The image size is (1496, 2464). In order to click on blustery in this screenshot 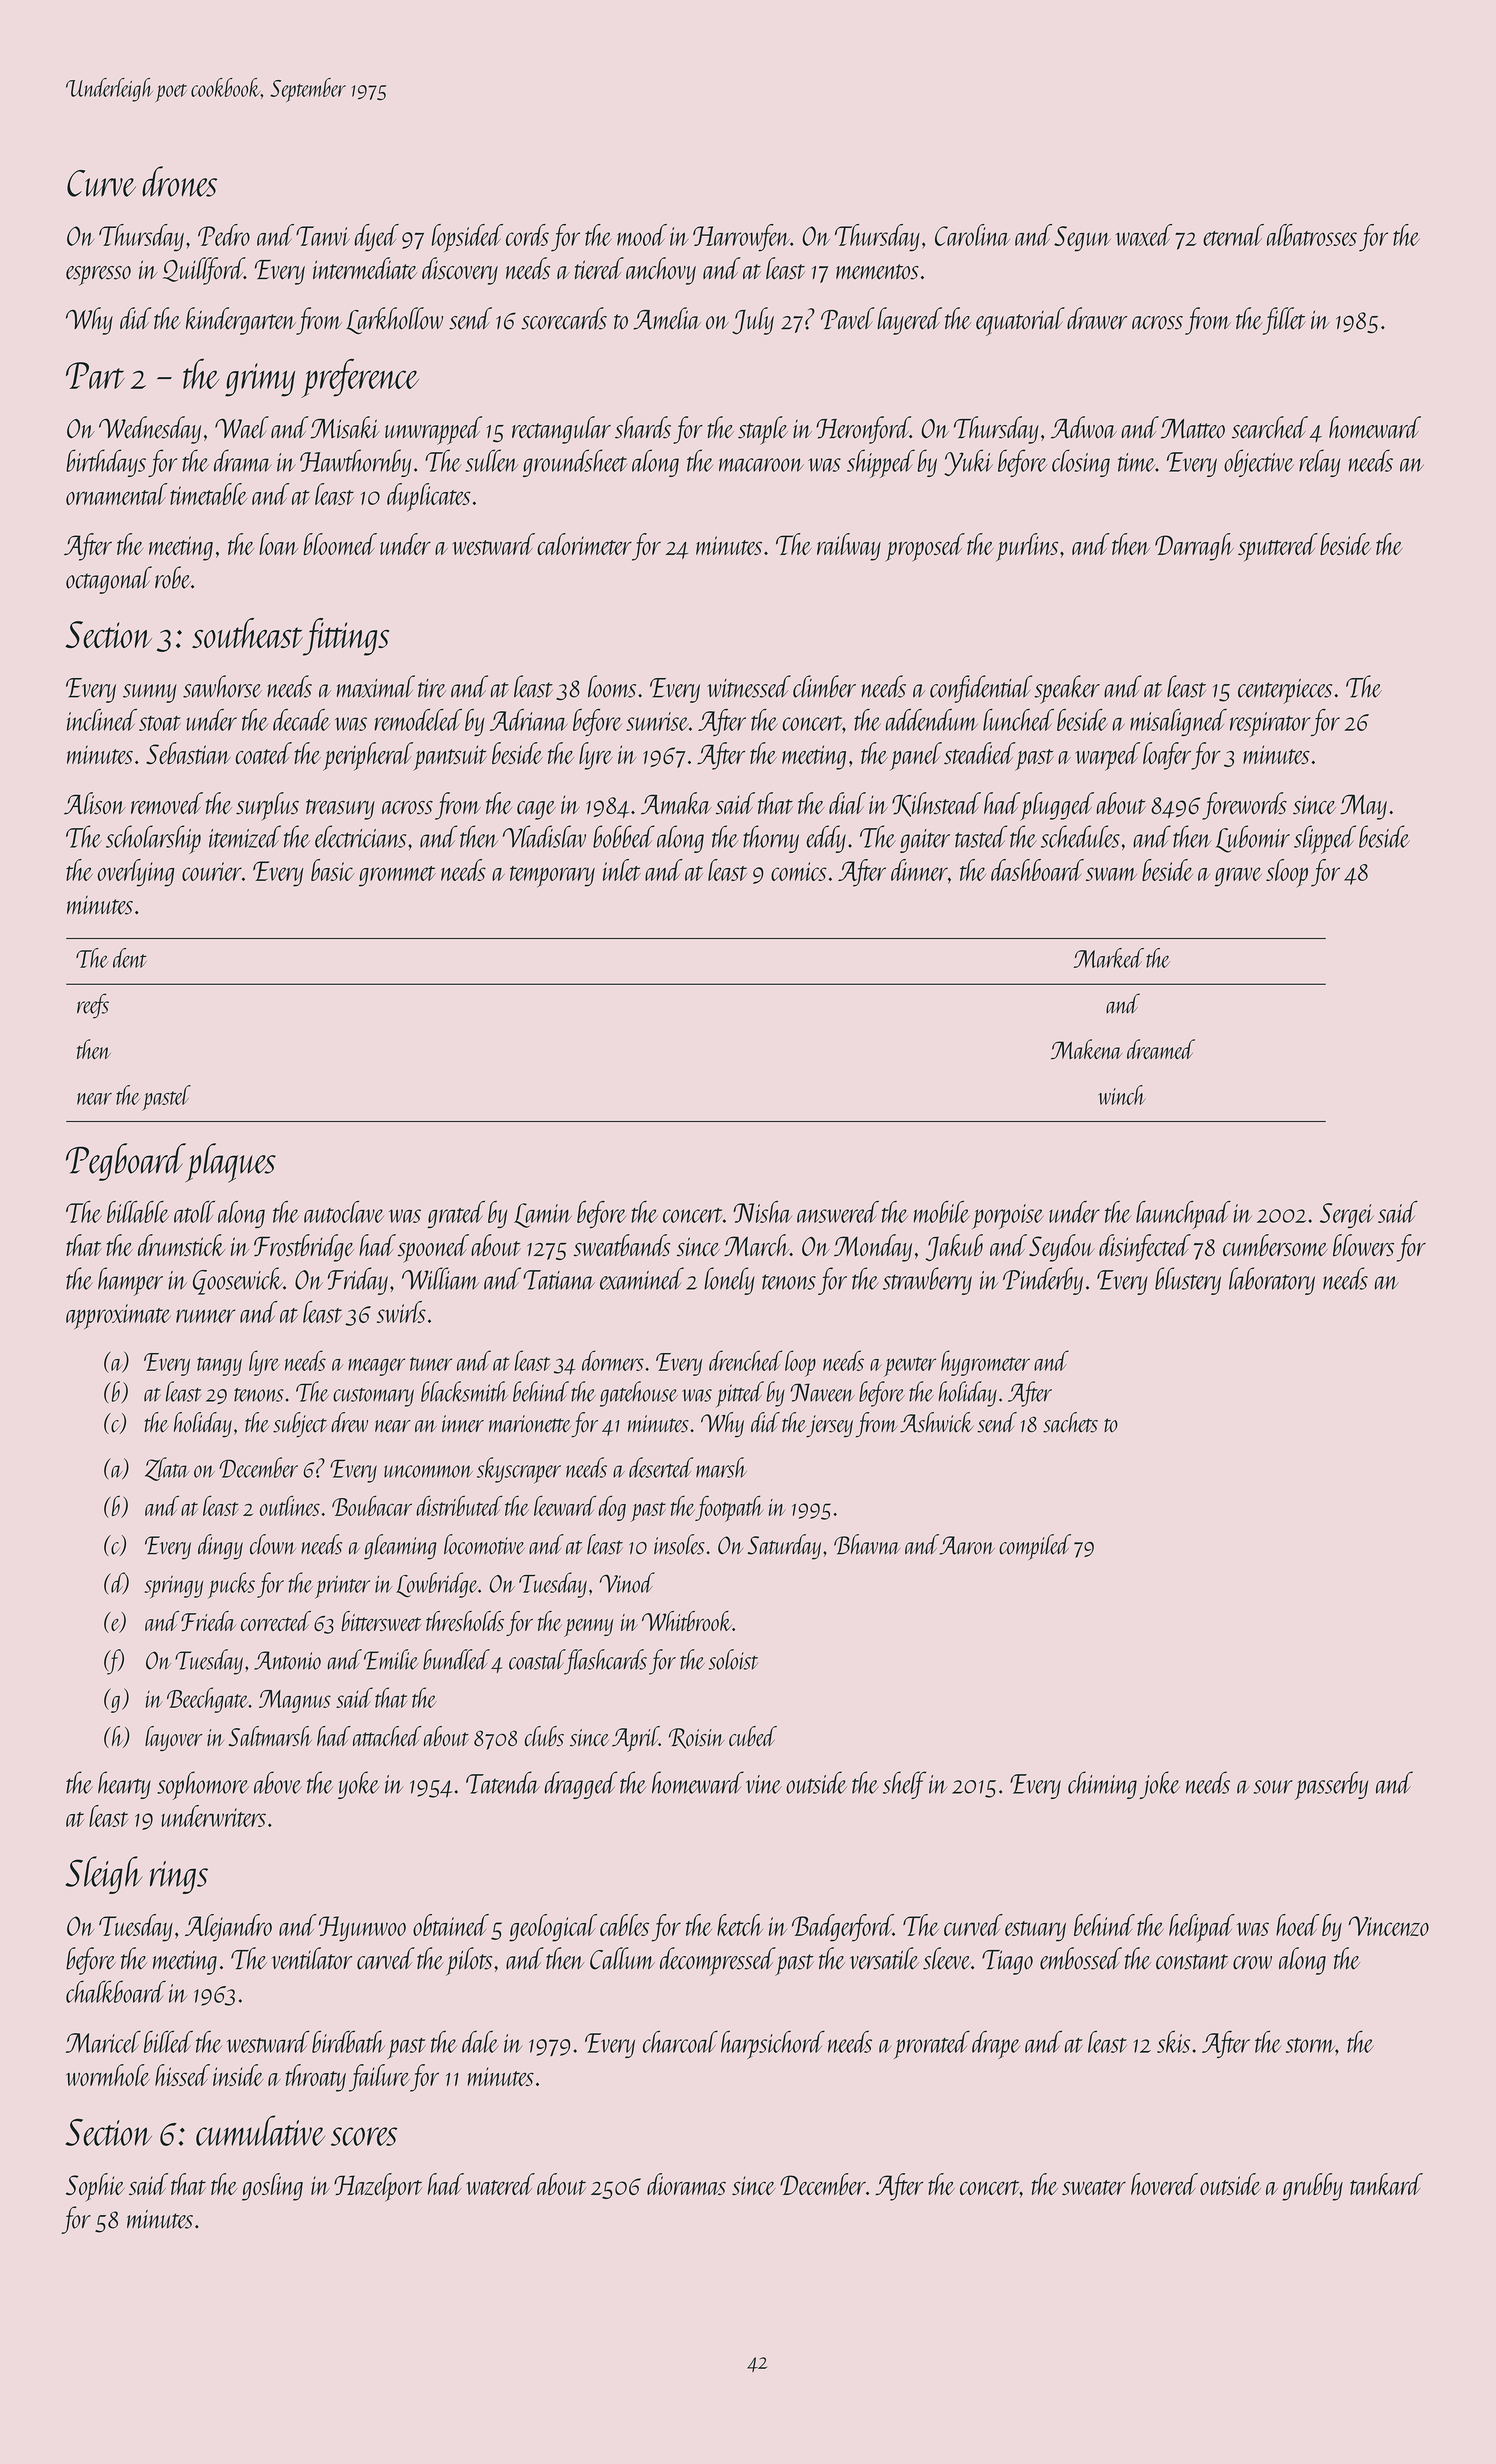, I will do `click(1188, 1281)`.
